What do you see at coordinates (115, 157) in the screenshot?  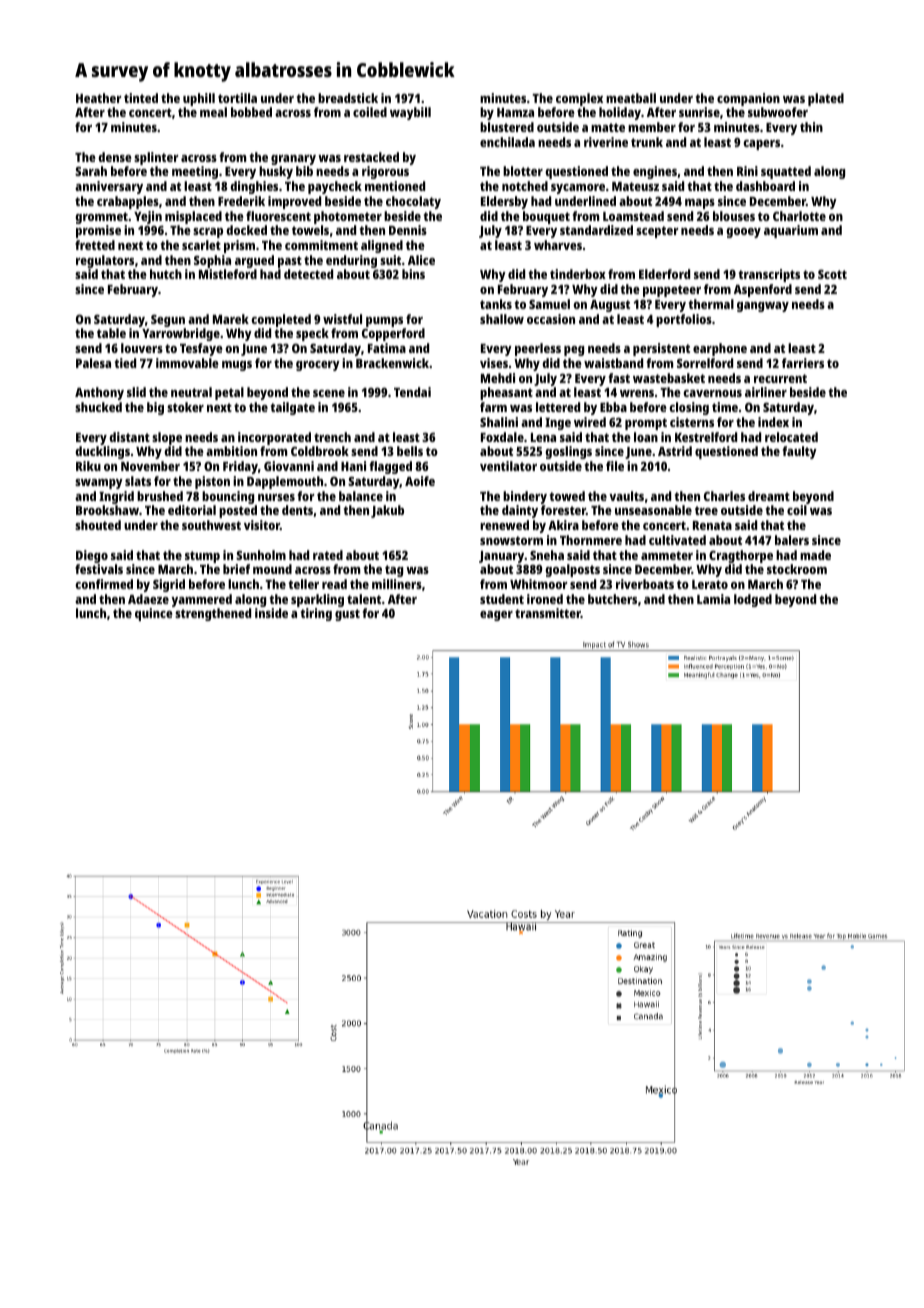 I see `dense` at bounding box center [115, 157].
